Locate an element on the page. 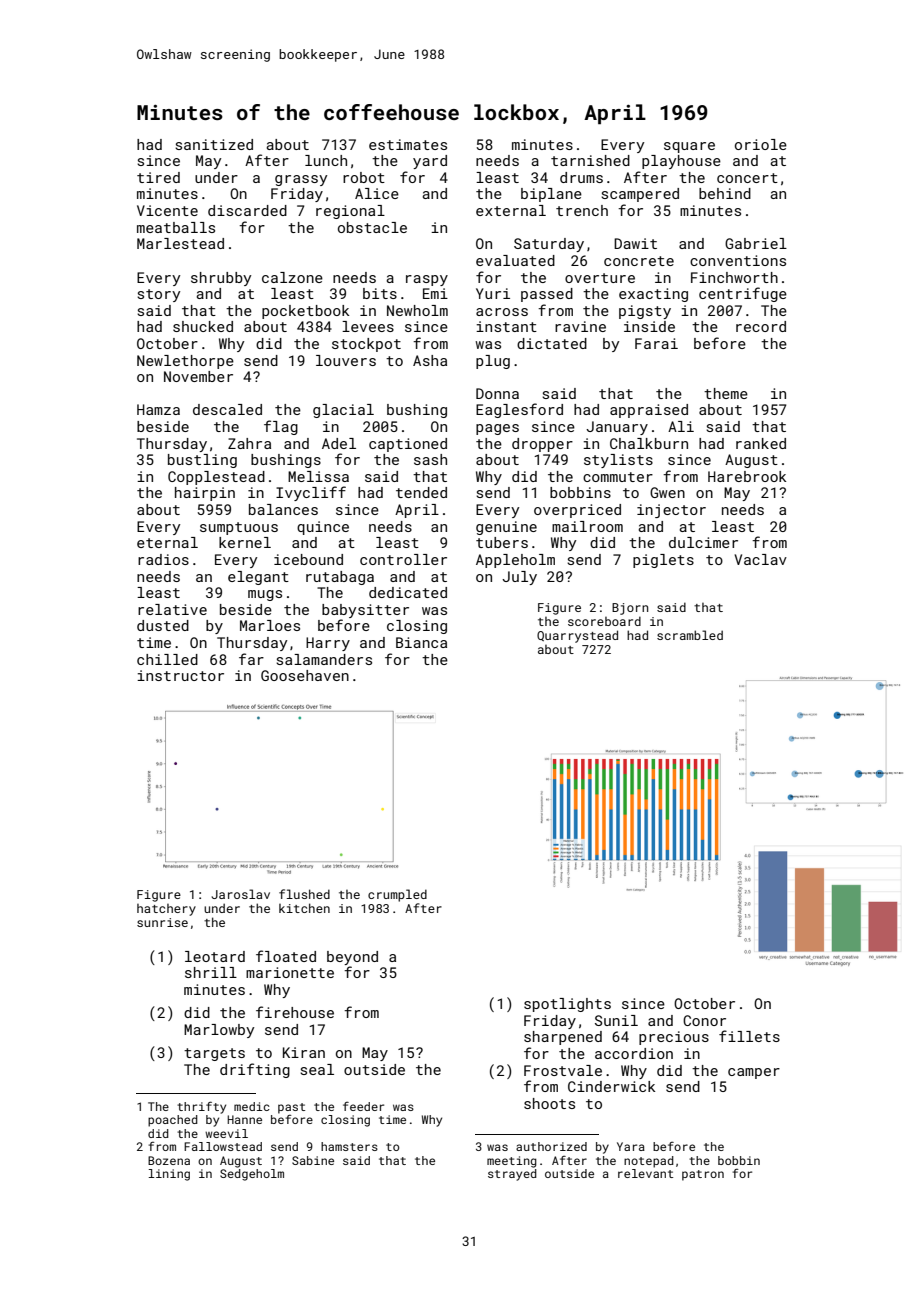 This document has height=1314, width=924. spotlights is located at coordinates (567, 1005).
